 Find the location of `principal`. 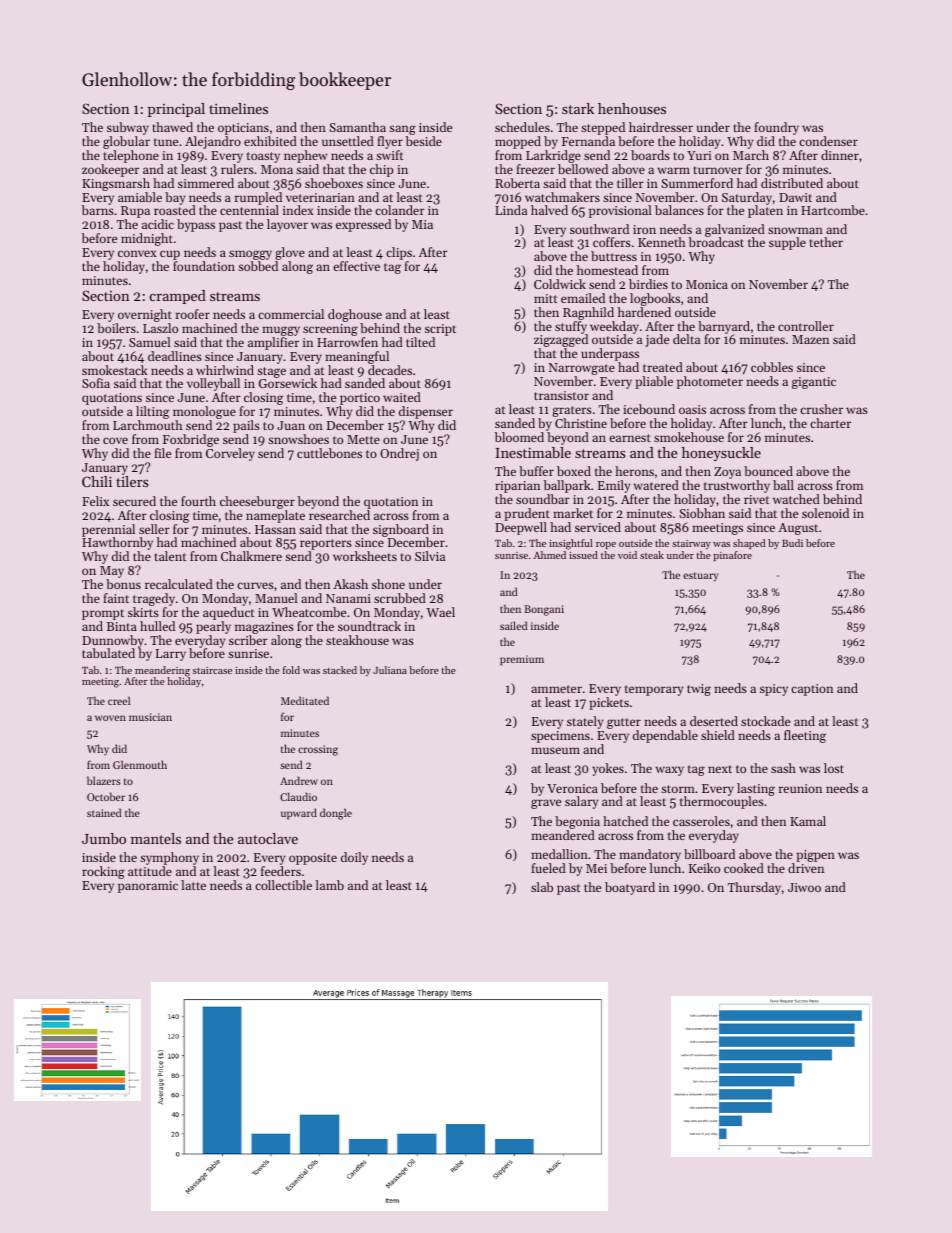

principal is located at coordinates (176, 110).
